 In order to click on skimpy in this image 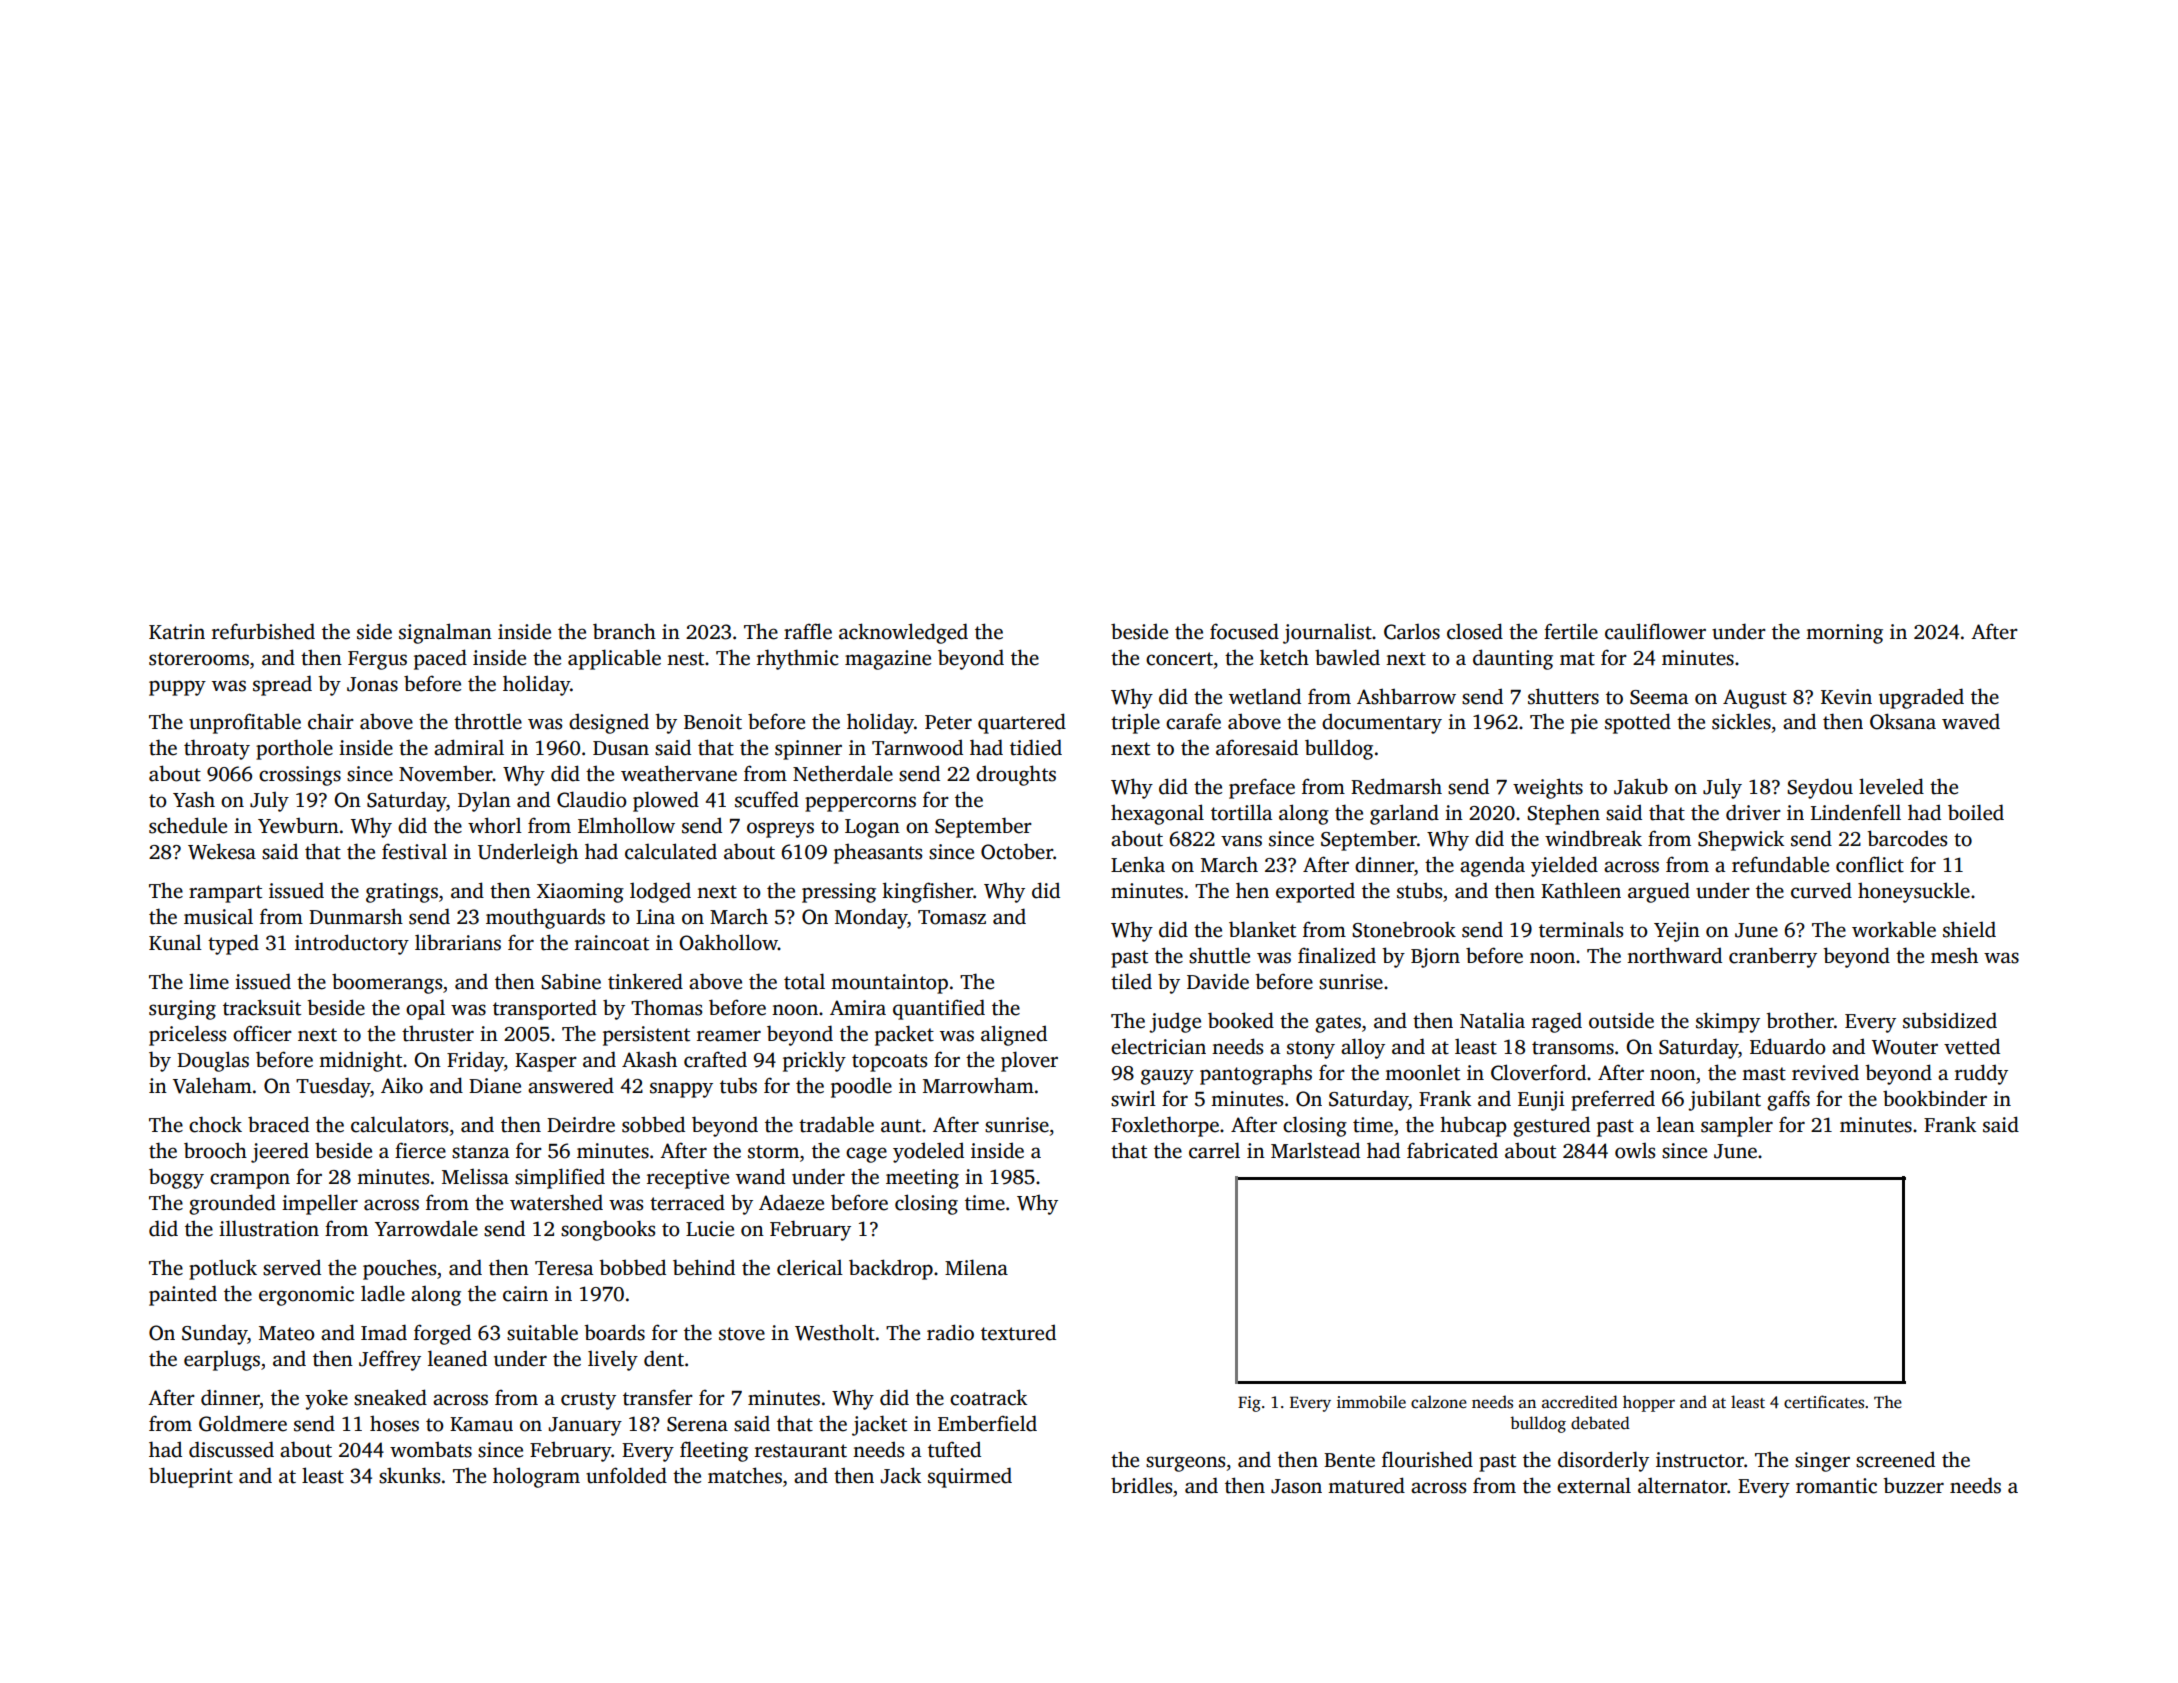, I will do `click(1728, 1022)`.
